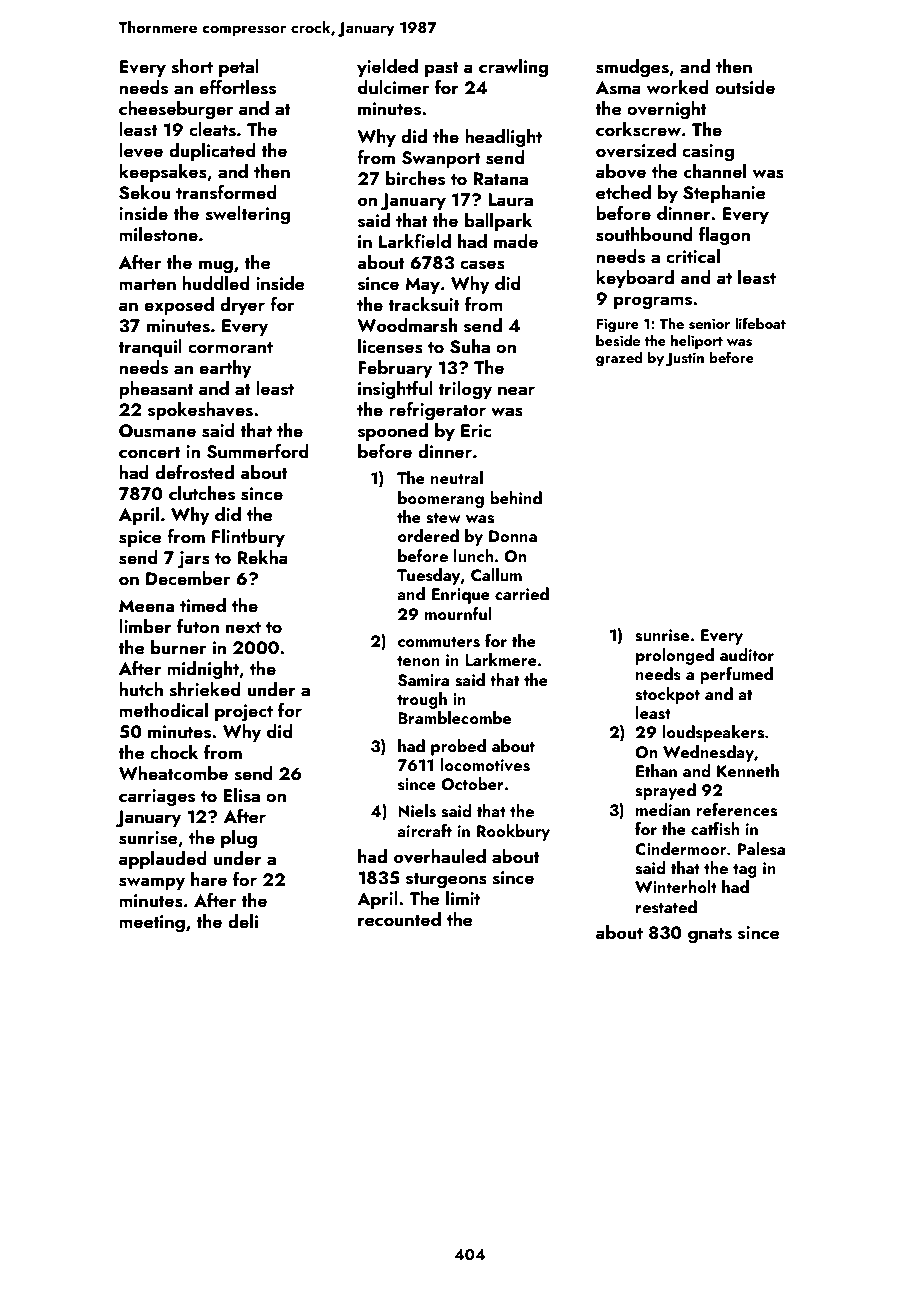  What do you see at coordinates (243, 627) in the image?
I see `next` at bounding box center [243, 627].
